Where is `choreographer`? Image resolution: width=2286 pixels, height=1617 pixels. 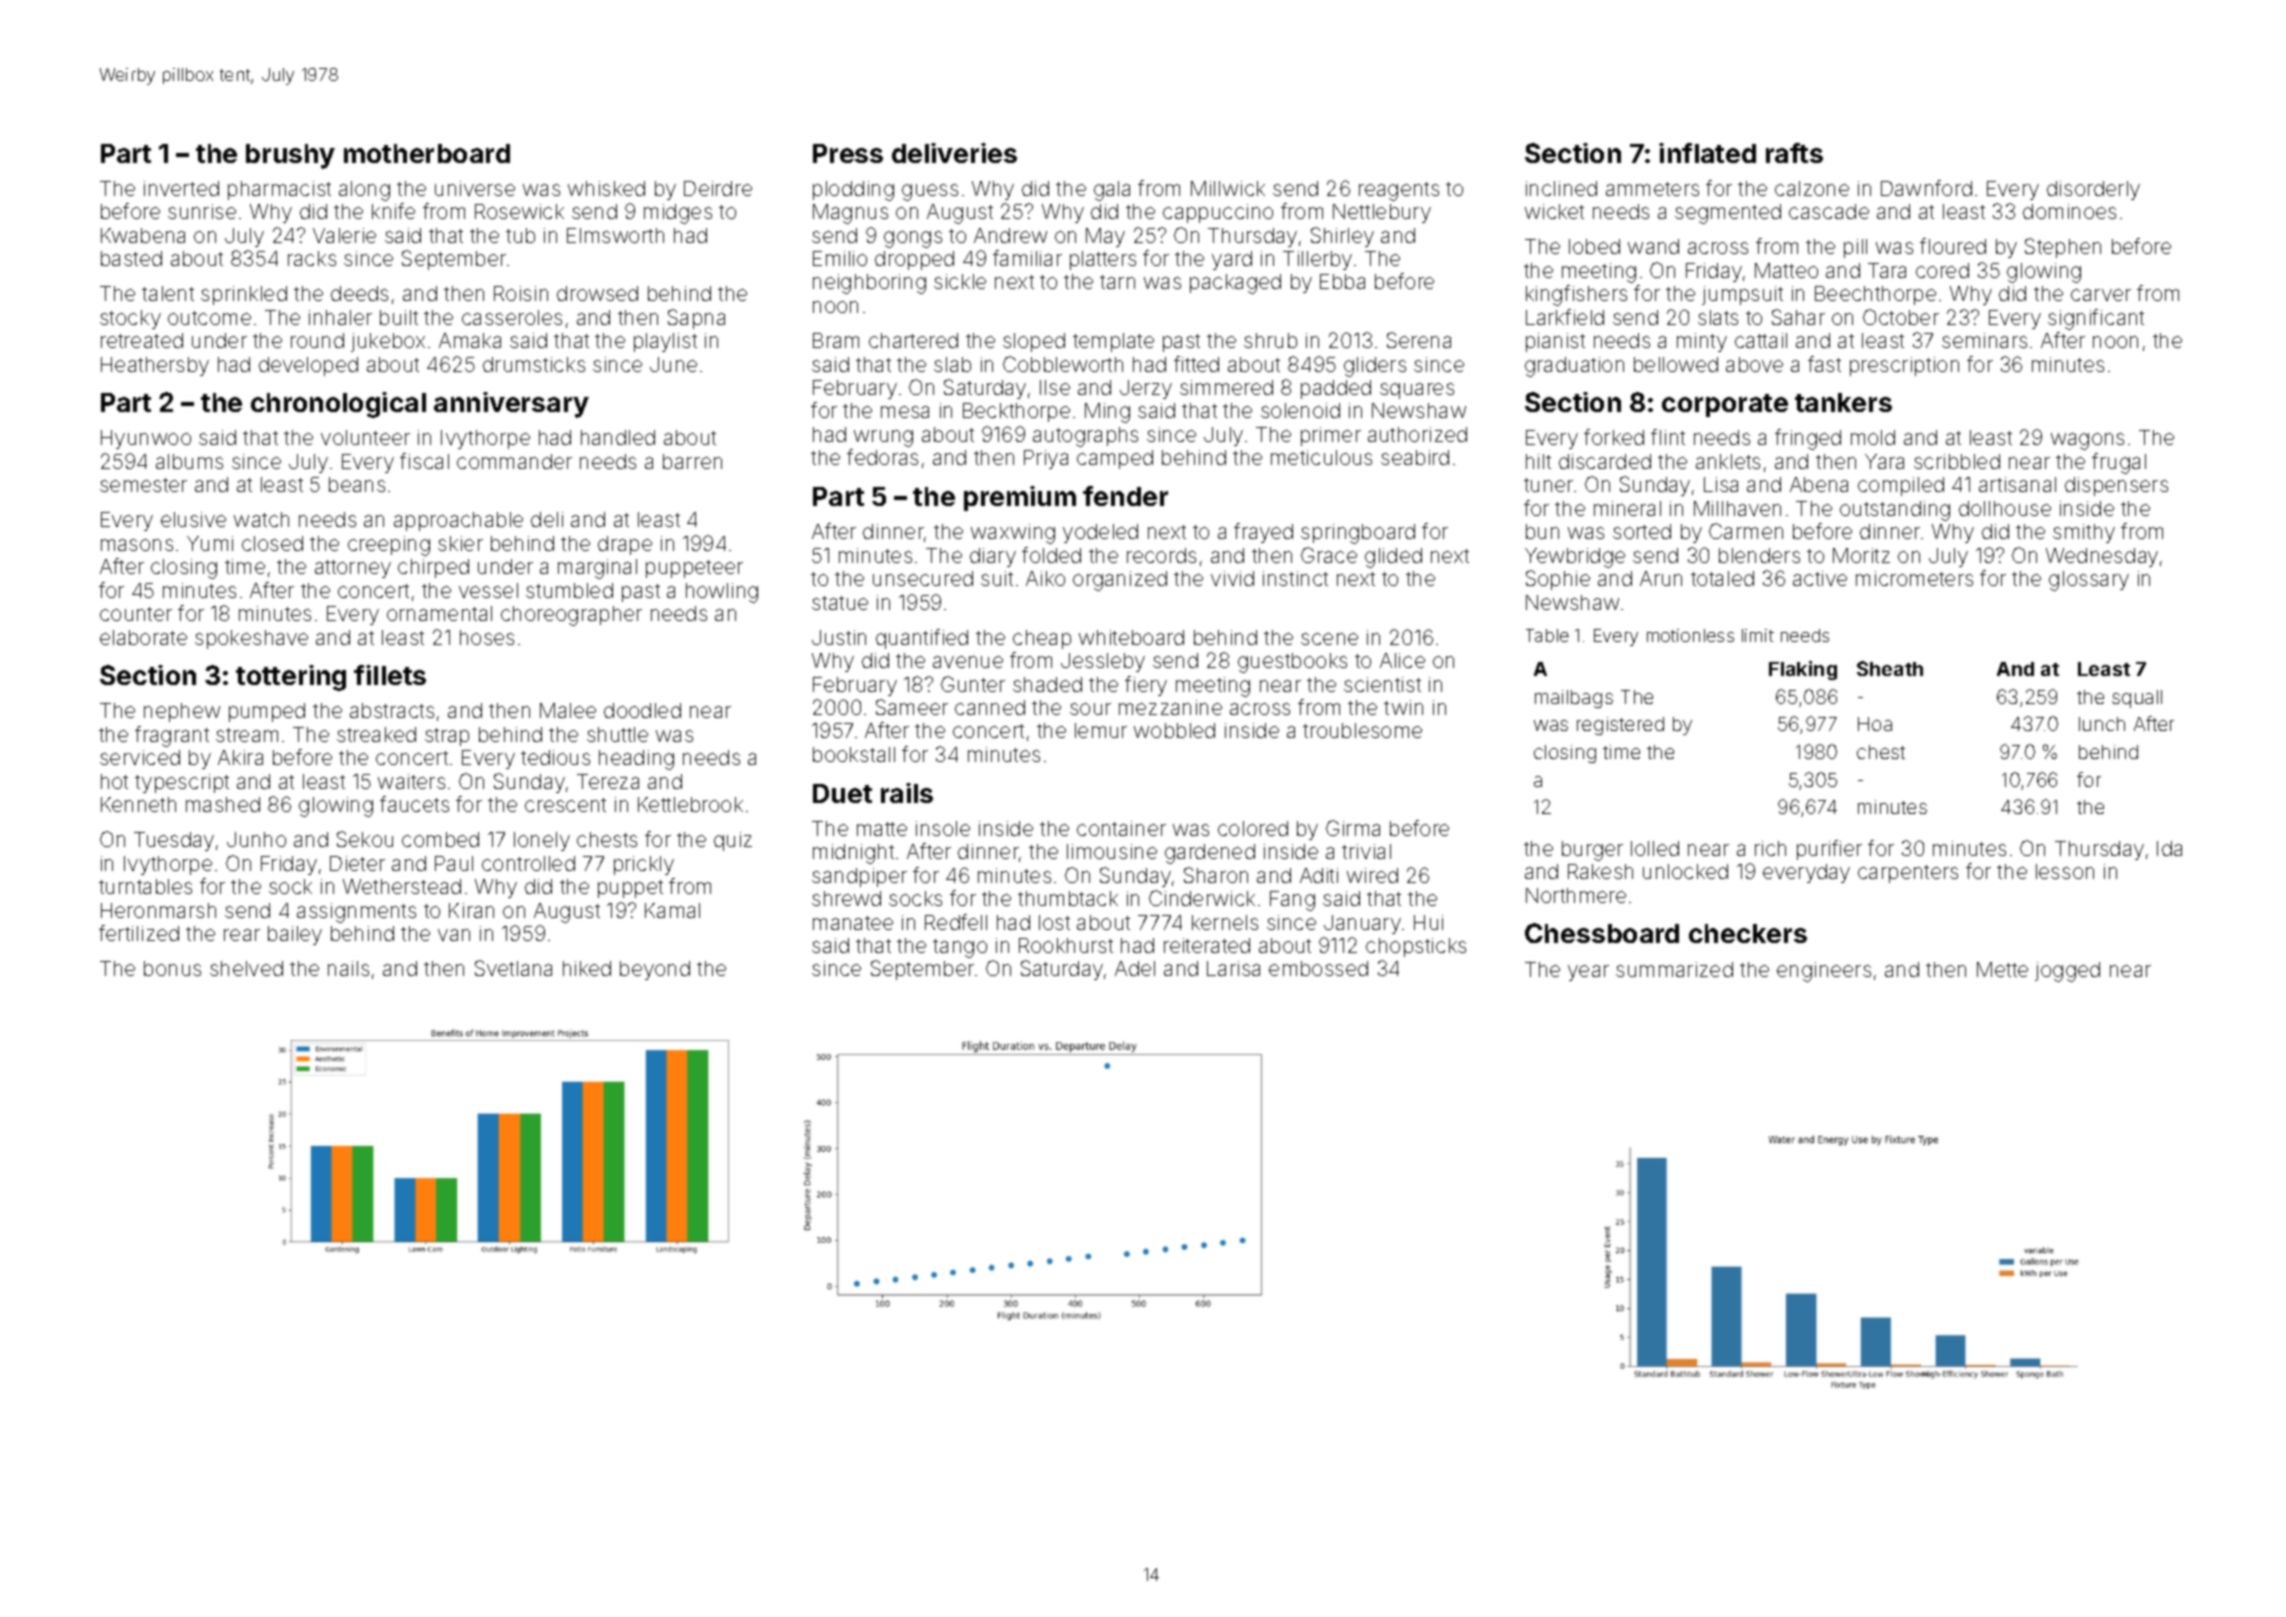 choreographer is located at coordinates (571, 616).
